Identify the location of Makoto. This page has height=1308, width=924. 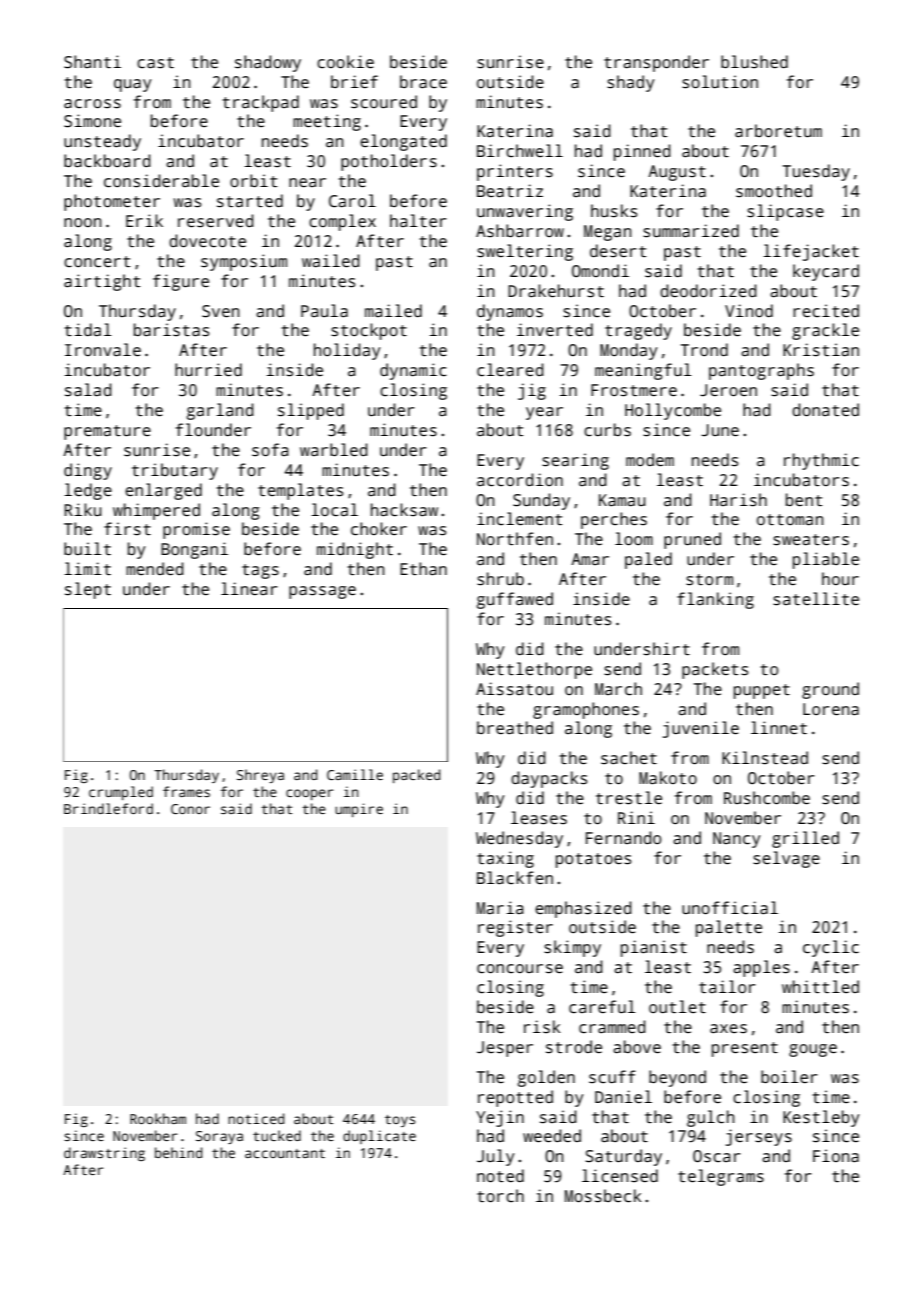
(668, 778).
